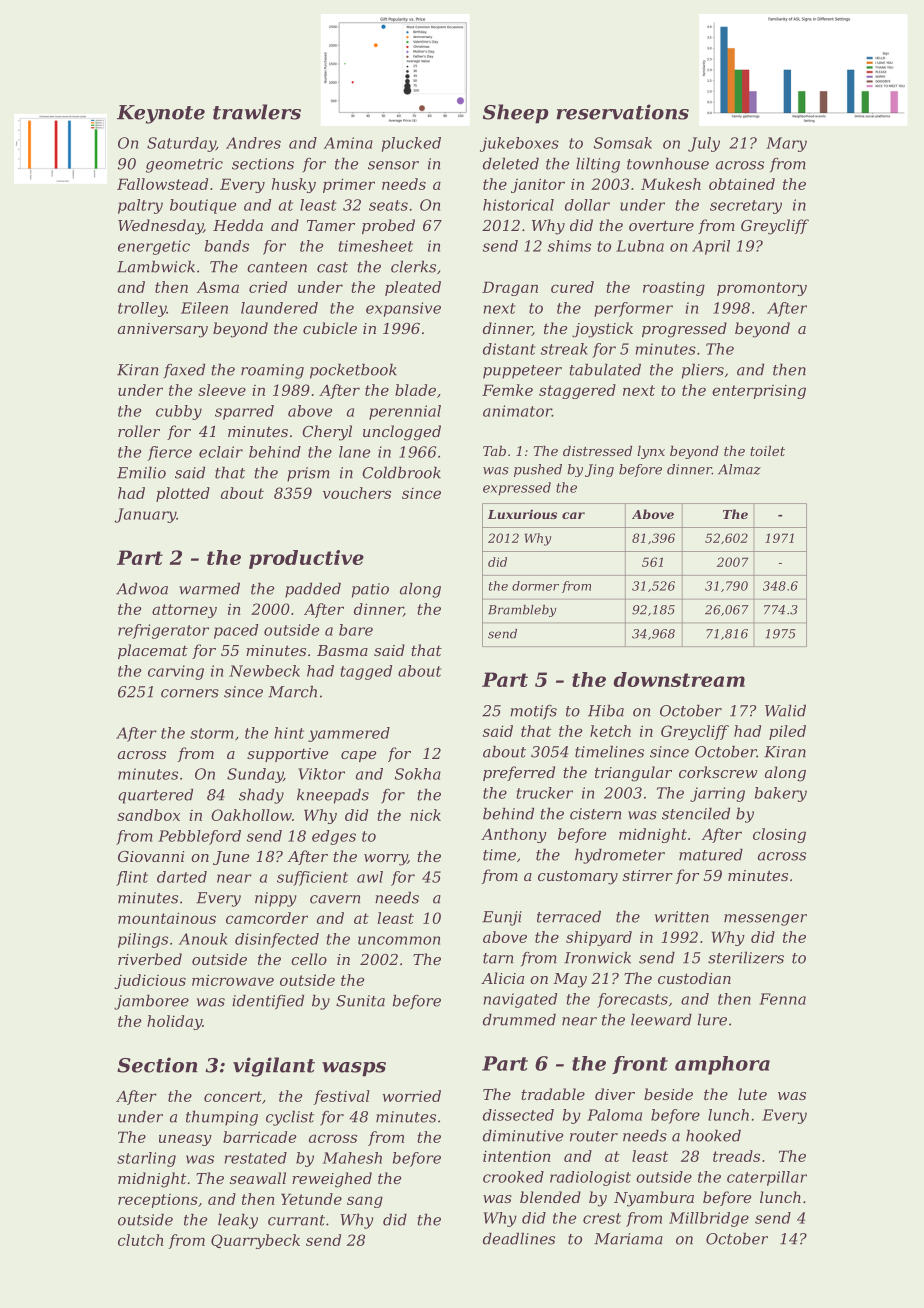 The height and width of the image is (1308, 924). I want to click on husky, so click(294, 185).
